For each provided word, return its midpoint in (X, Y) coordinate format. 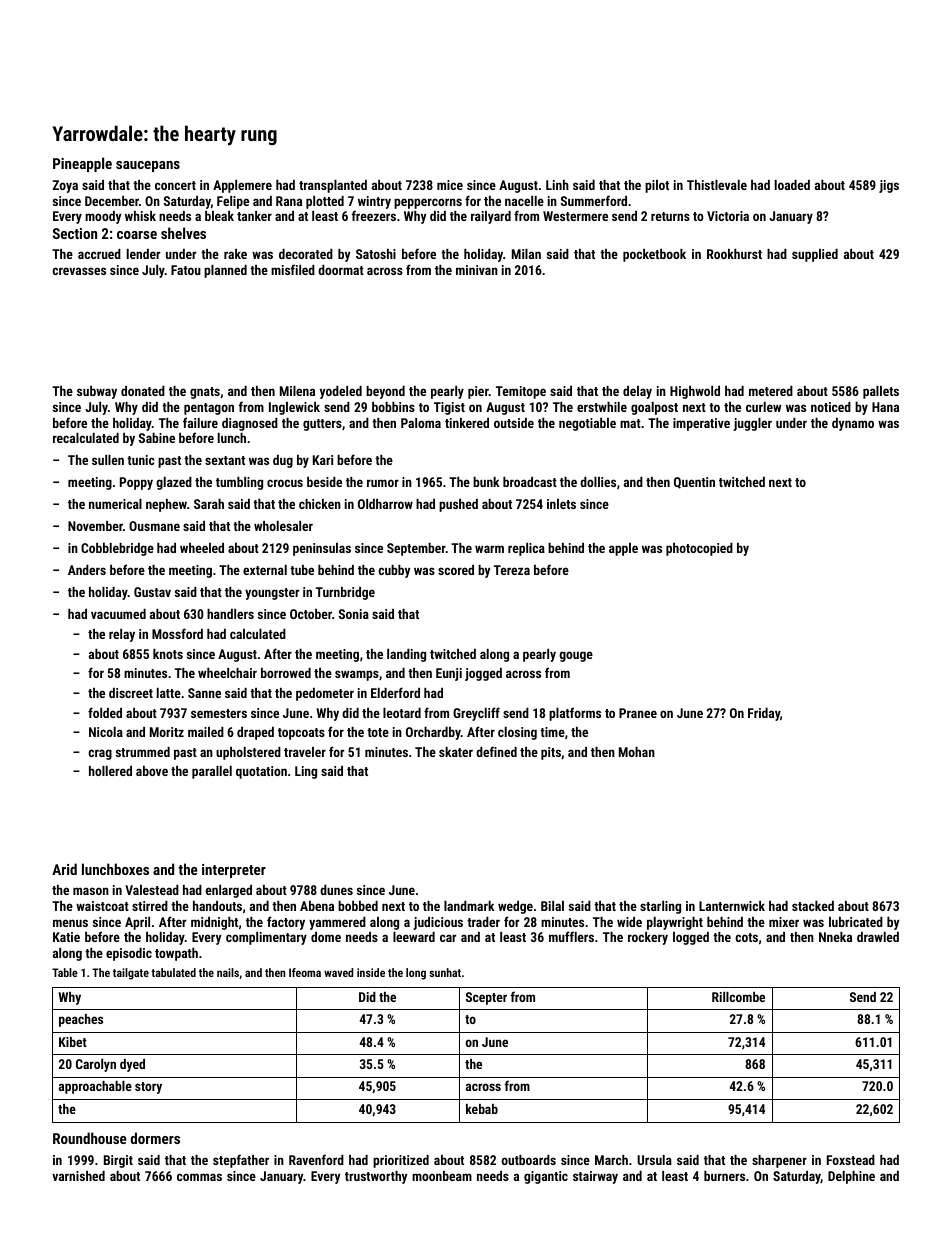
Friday (764, 714)
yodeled (341, 392)
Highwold (695, 392)
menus (70, 923)
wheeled (202, 548)
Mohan (637, 752)
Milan (526, 254)
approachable (95, 1087)
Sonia (354, 614)
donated (143, 391)
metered (771, 391)
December (112, 201)
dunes (336, 890)
